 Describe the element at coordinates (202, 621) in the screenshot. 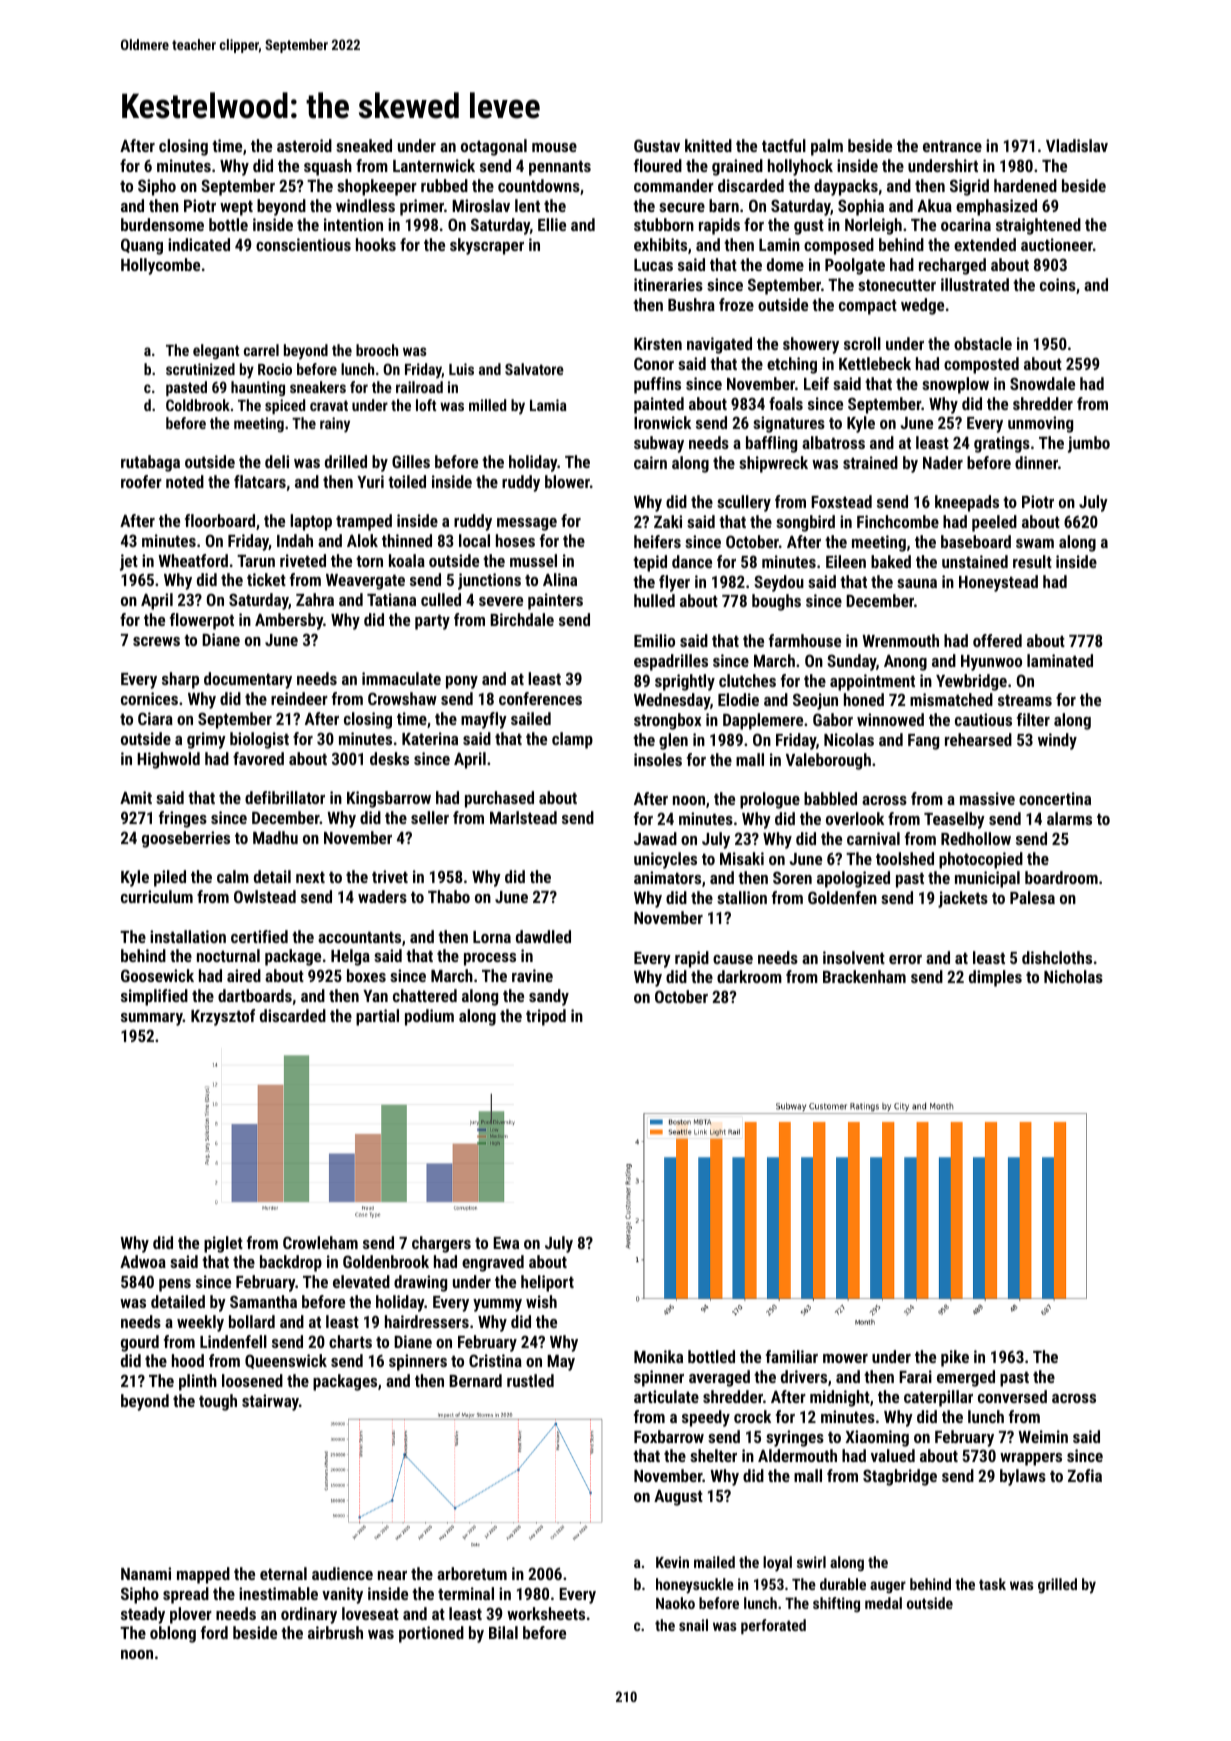

I see `flowerpot` at that location.
